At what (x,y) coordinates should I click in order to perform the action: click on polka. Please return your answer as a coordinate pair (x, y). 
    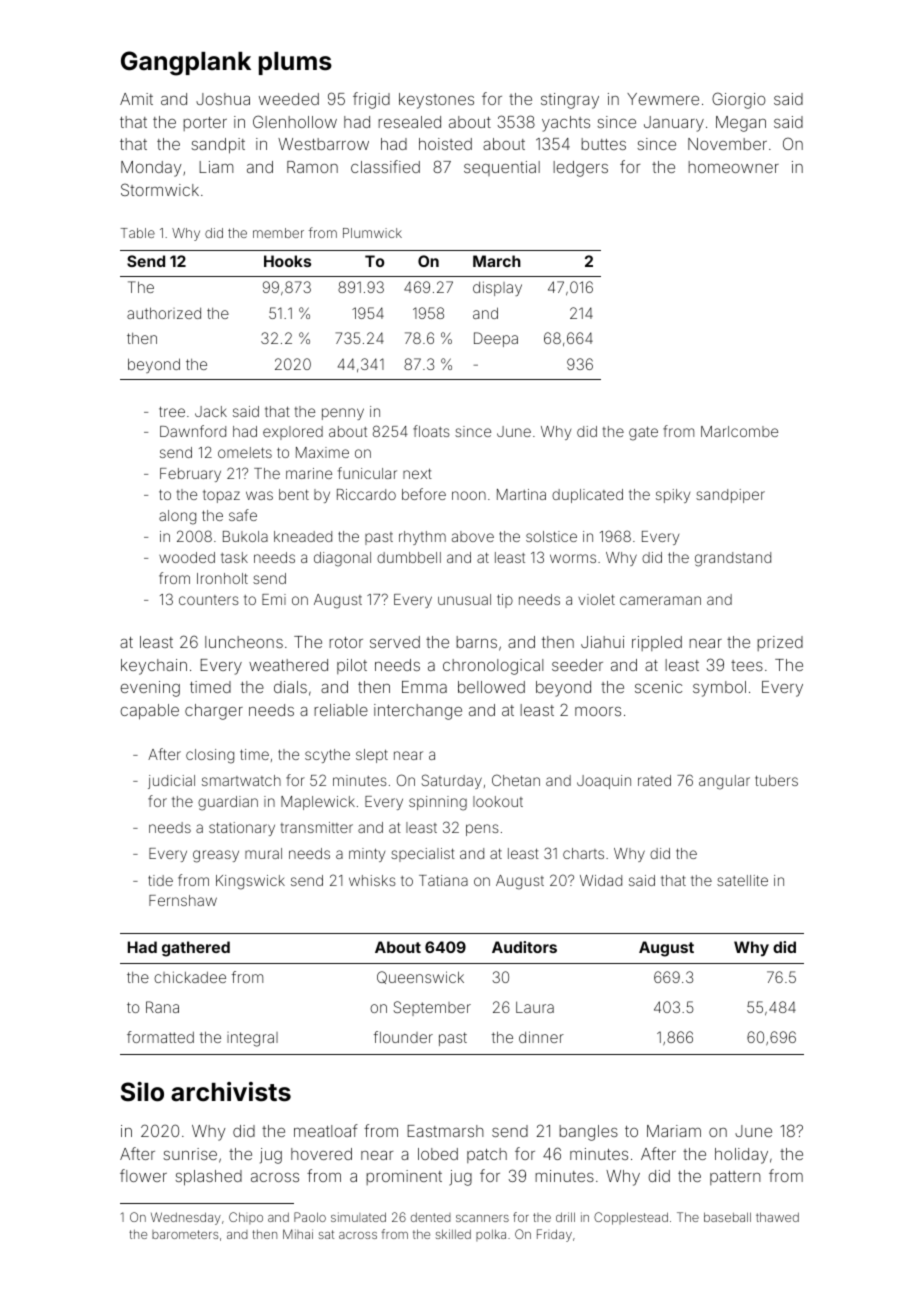
    Looking at the image, I should click on (491, 1235).
